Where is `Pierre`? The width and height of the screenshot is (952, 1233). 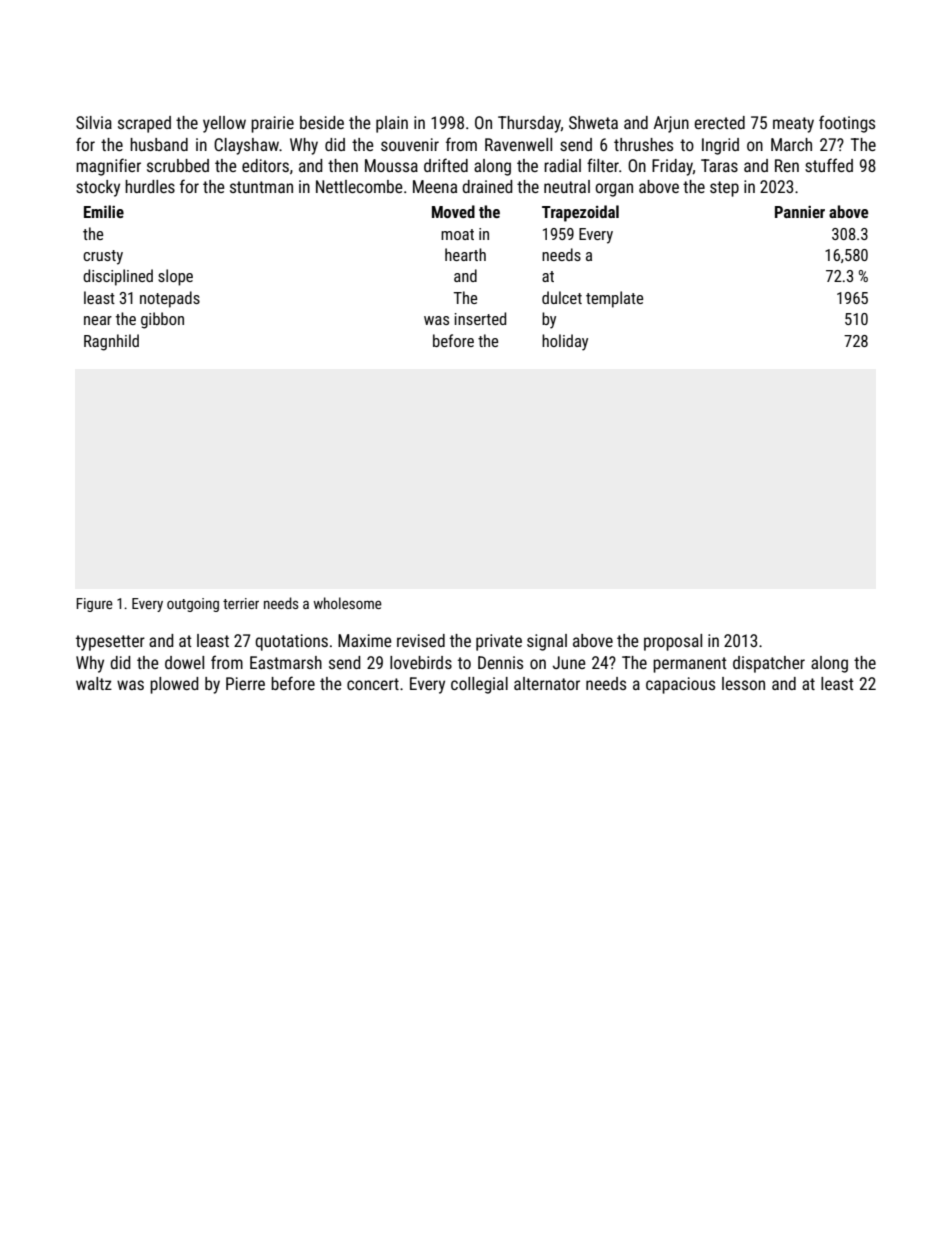 Pierre is located at coordinates (245, 683).
